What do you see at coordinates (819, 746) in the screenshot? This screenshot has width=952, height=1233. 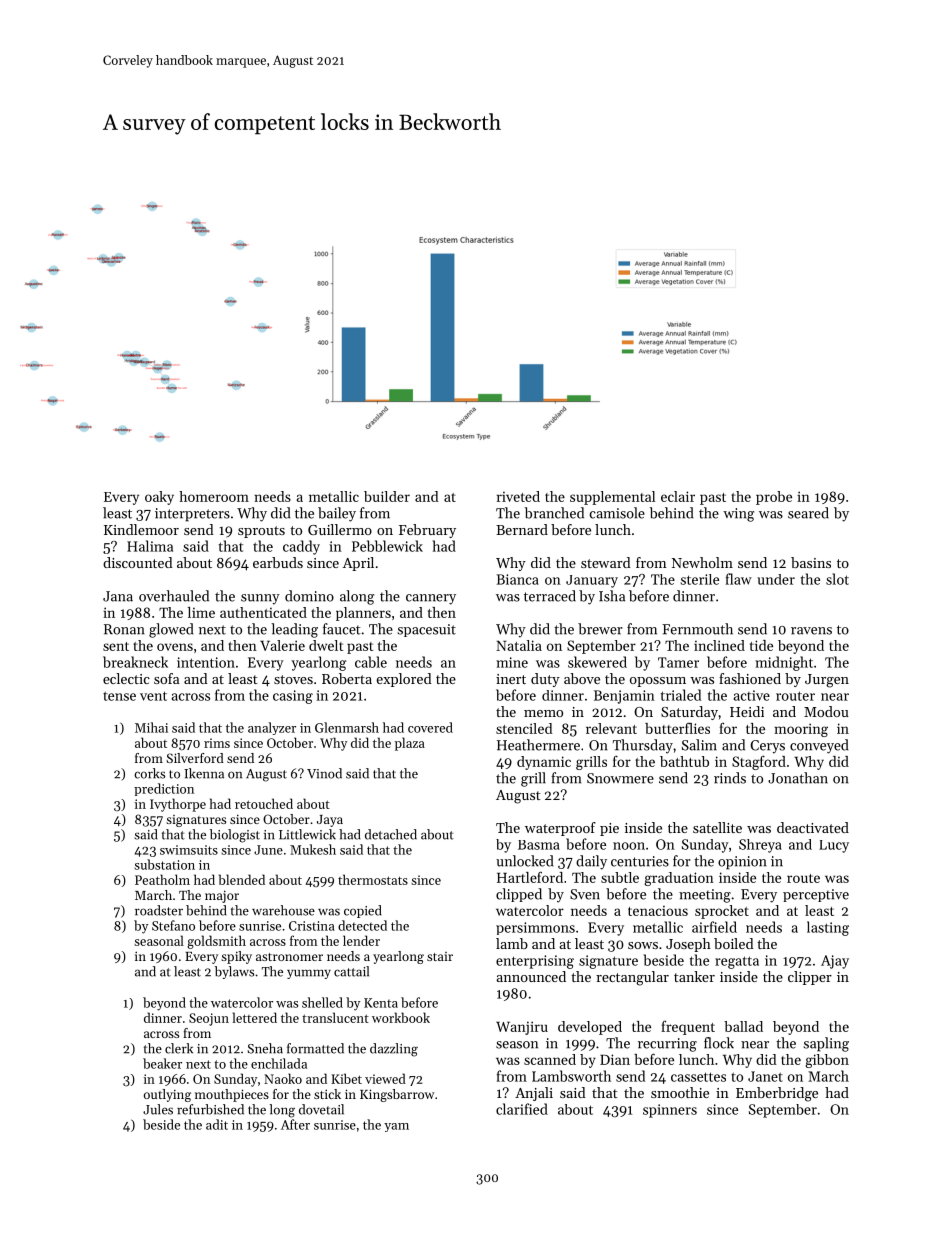 I see `conveyed` at bounding box center [819, 746].
